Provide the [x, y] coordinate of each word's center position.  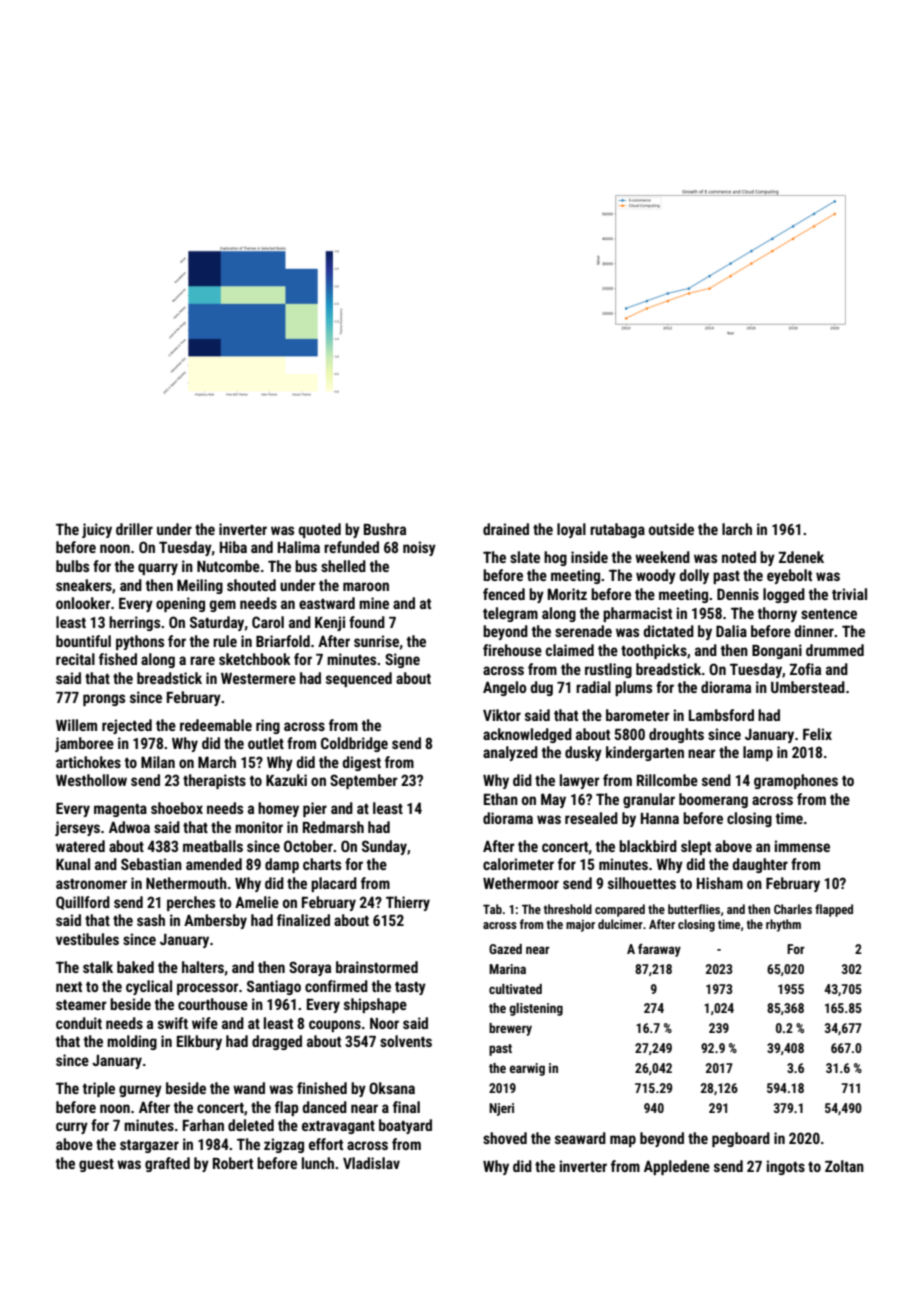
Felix [817, 734]
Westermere [258, 678]
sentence [829, 614]
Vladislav [371, 1163]
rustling [608, 670]
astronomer [91, 884]
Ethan [501, 799]
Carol [268, 622]
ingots [785, 1167]
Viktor [502, 715]
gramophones [796, 781]
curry [72, 1128]
